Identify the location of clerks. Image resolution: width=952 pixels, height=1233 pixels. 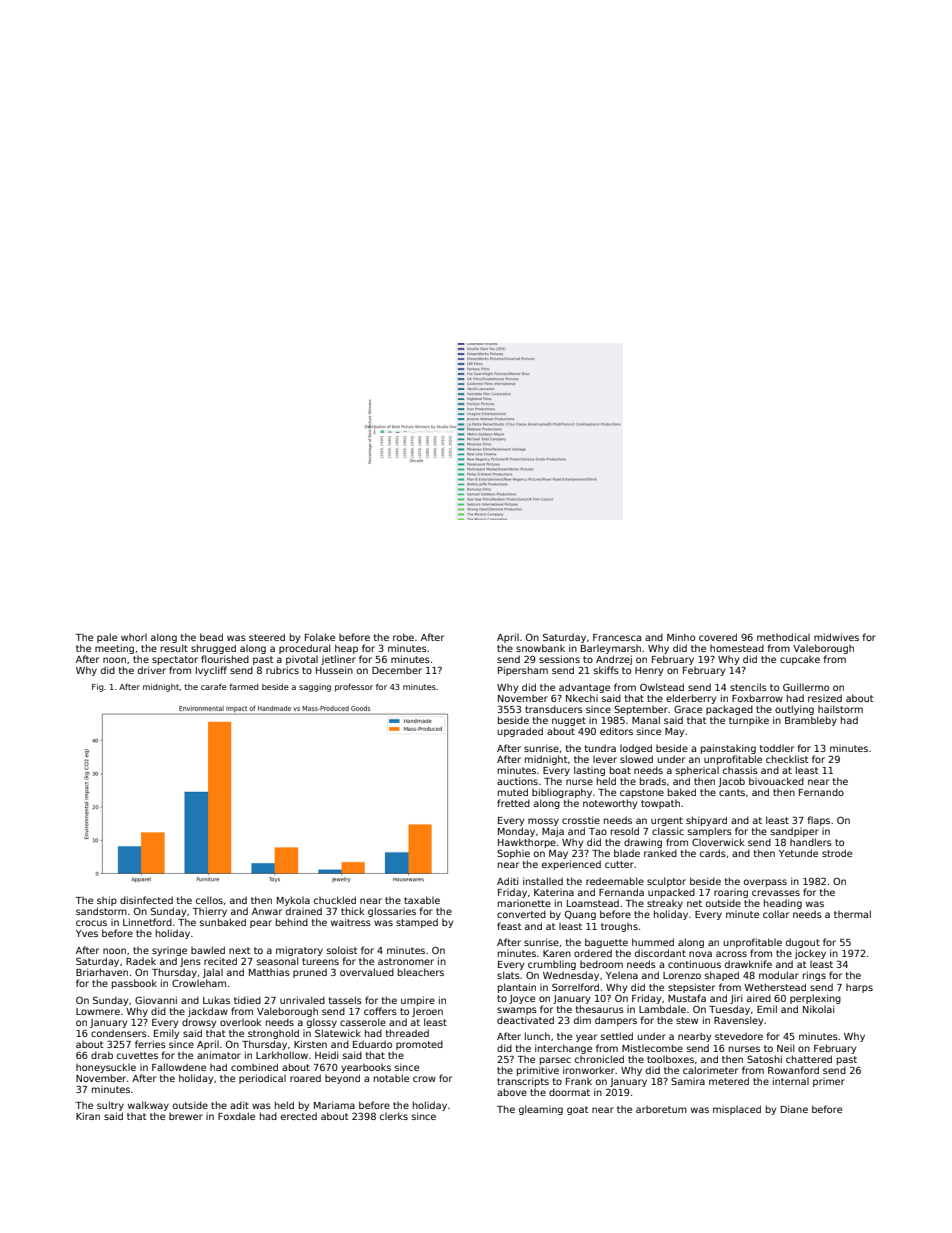
(394, 1116).
